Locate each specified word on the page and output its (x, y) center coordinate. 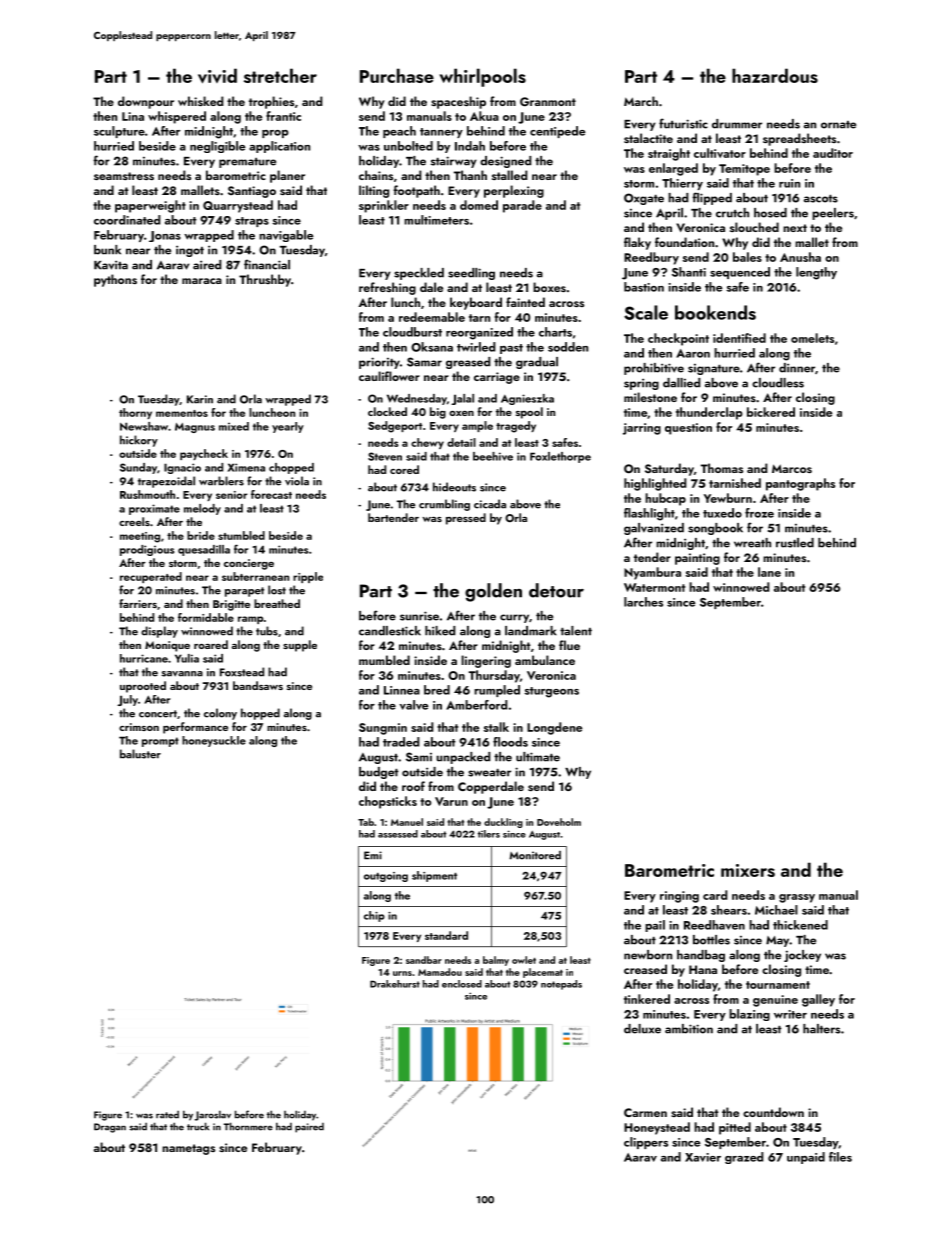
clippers (646, 1143)
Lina (133, 116)
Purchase (397, 75)
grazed (744, 1158)
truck (198, 1126)
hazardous (775, 75)
